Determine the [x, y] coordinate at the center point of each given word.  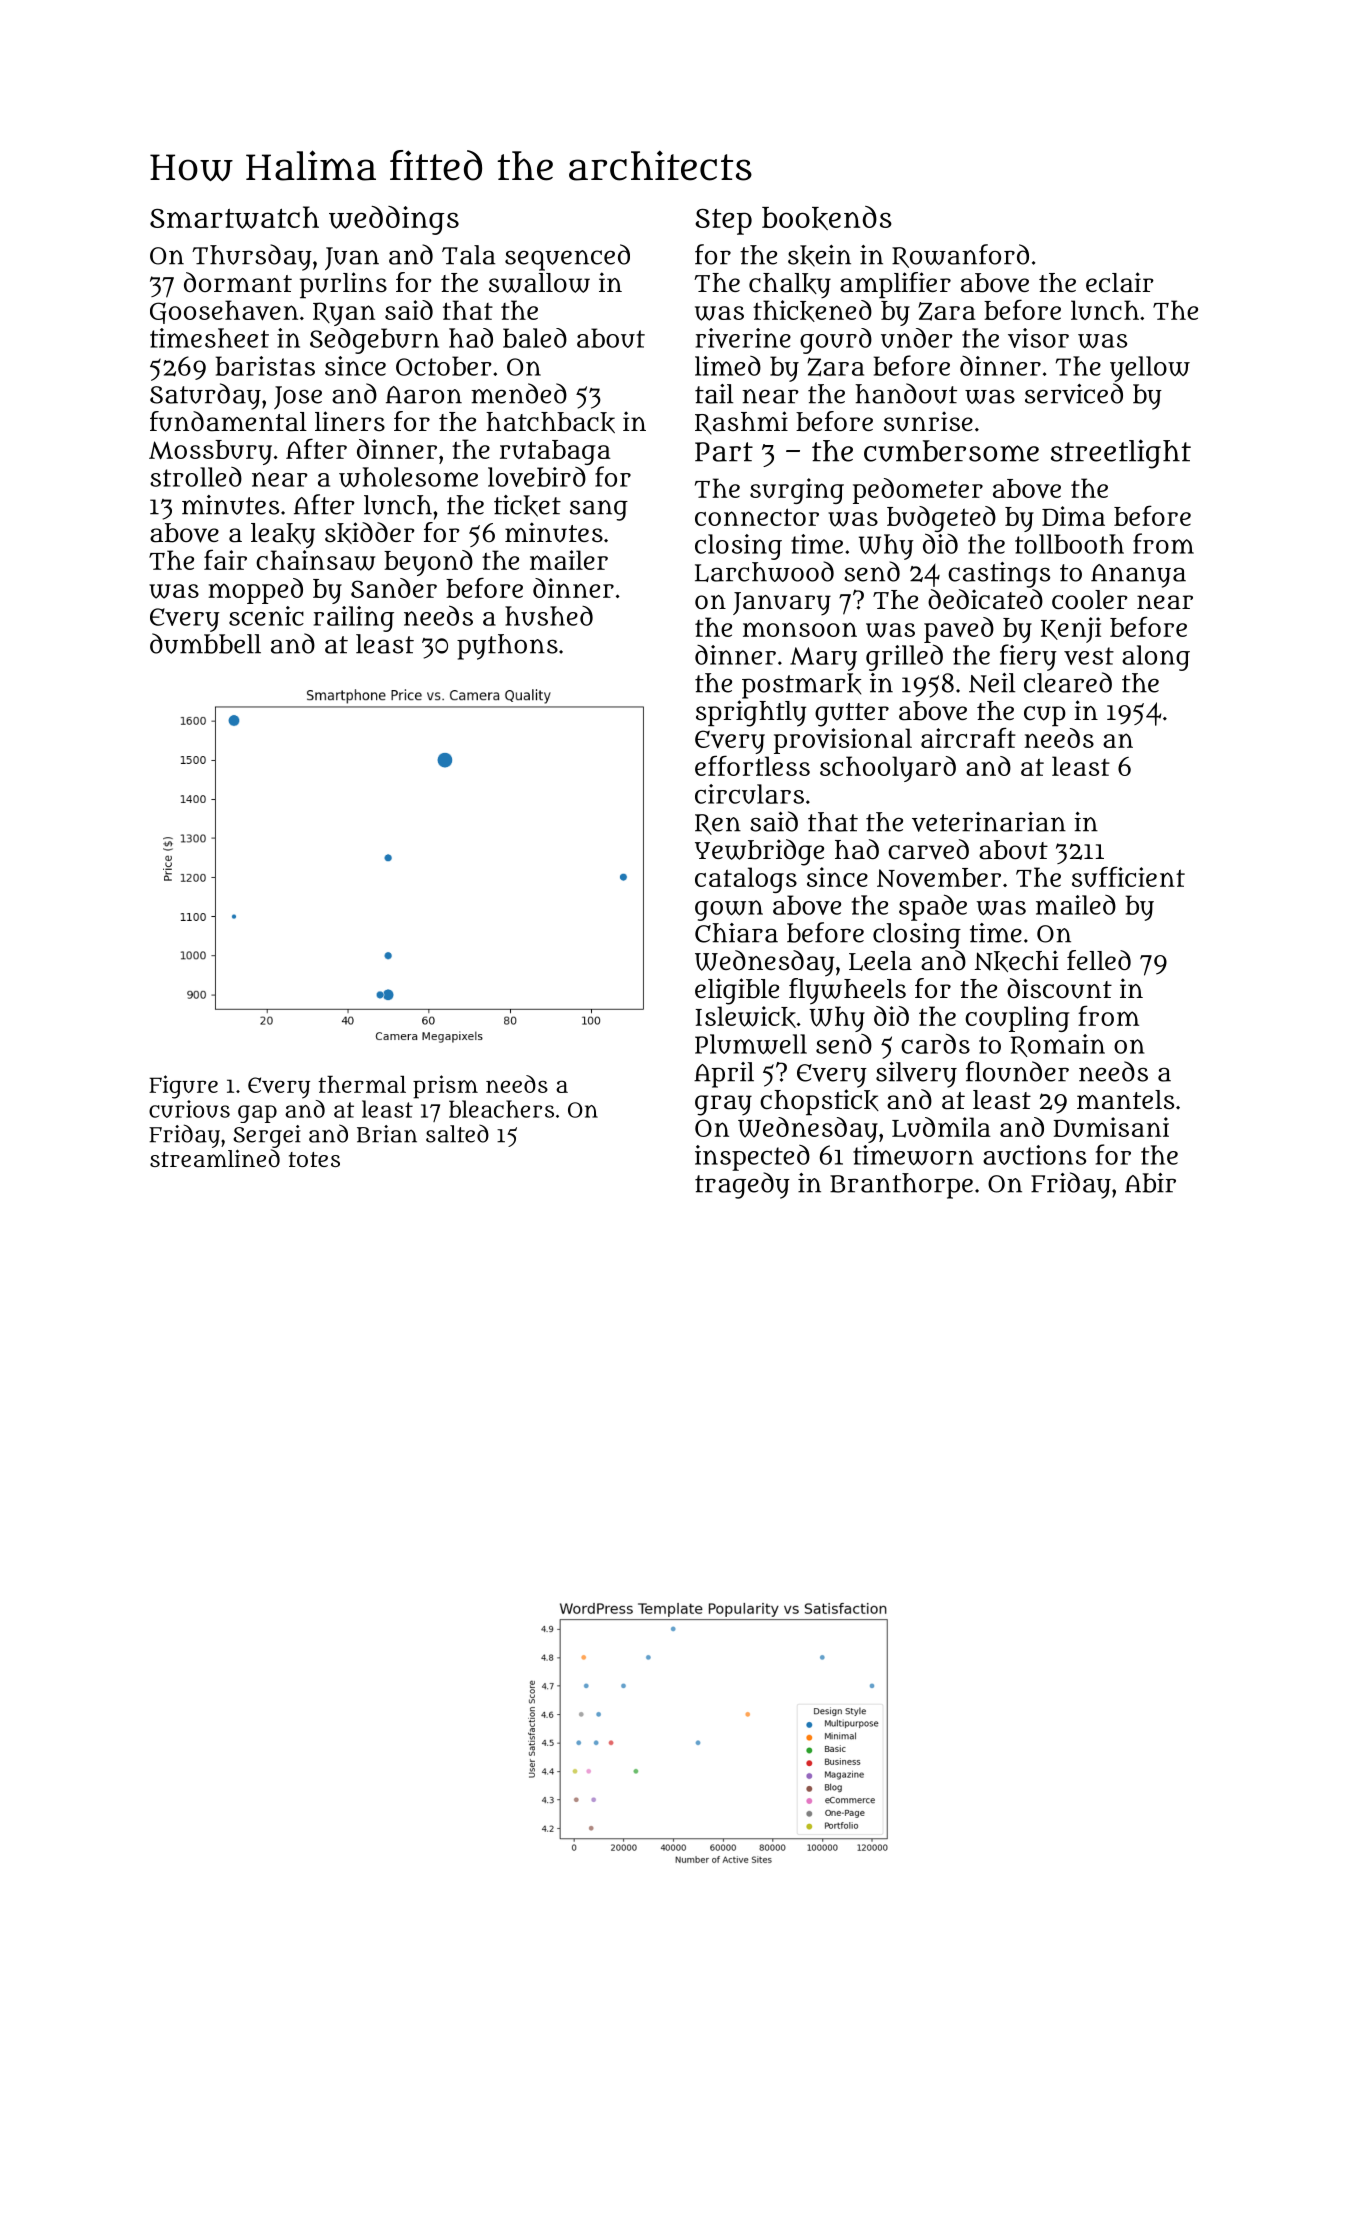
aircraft [968, 737]
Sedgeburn [374, 341]
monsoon [800, 629]
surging [797, 491]
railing [354, 619]
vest [1089, 656]
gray [723, 1105]
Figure [183, 1087]
